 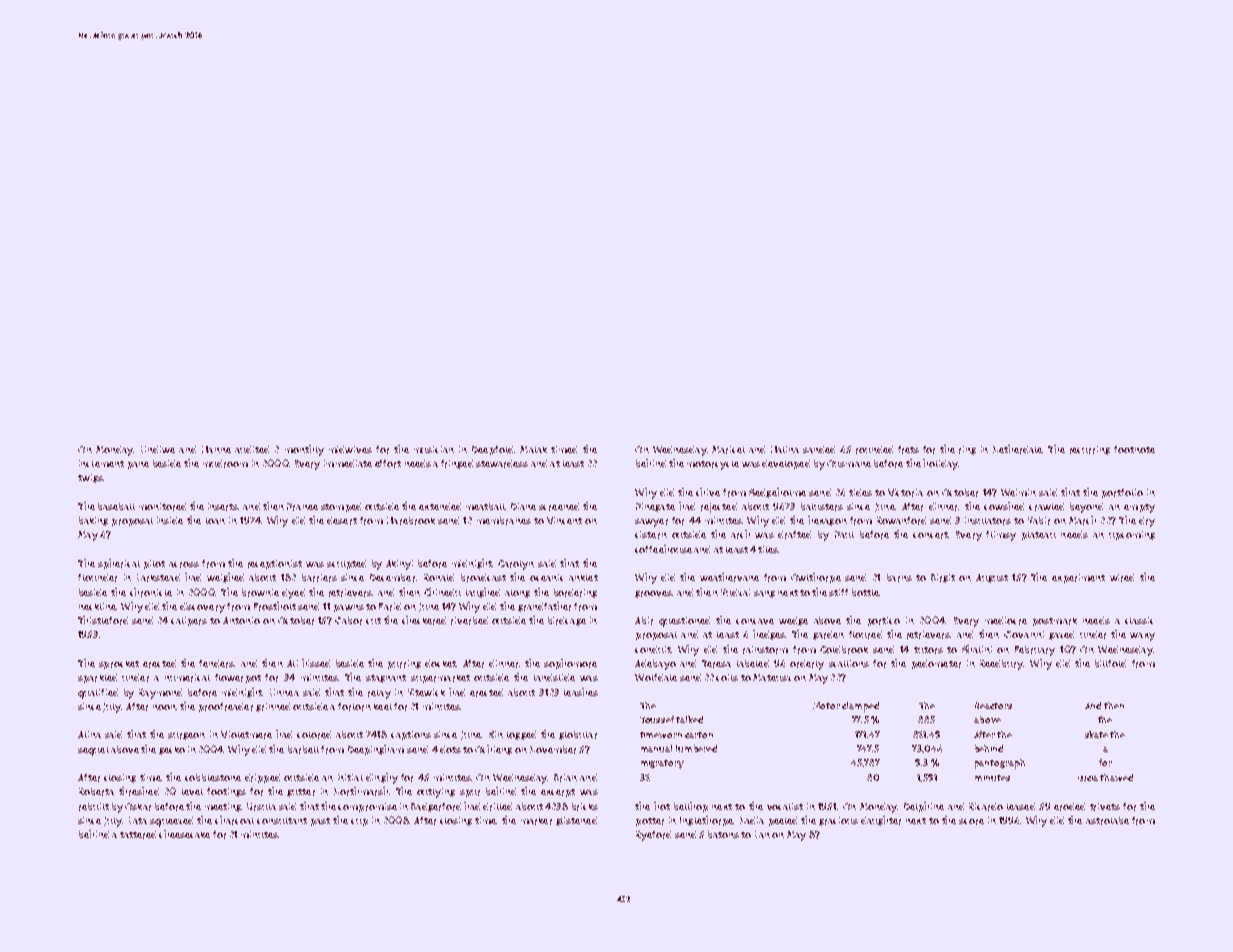 What do you see at coordinates (216, 449) in the page?
I see `Hanne` at bounding box center [216, 449].
